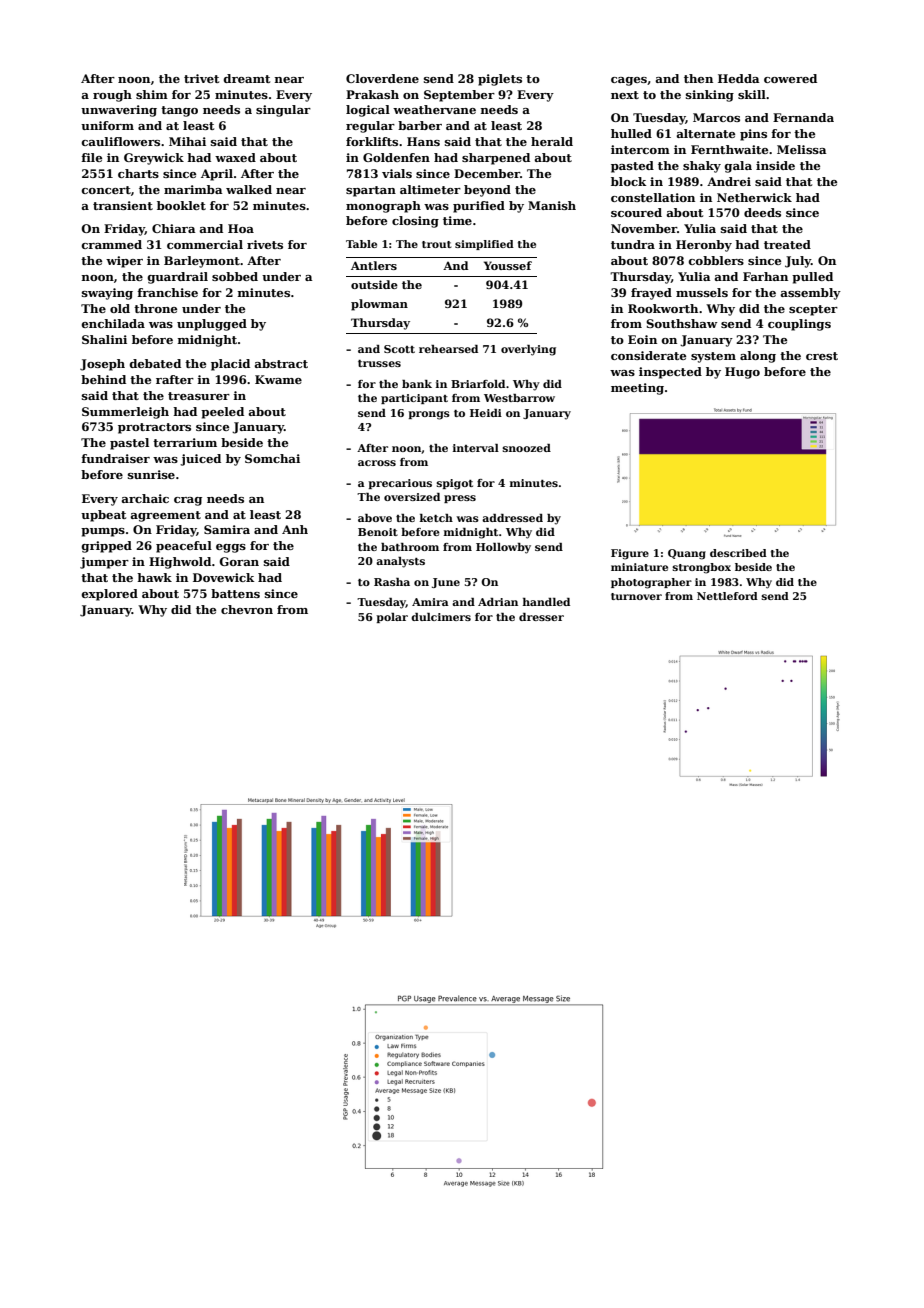 The image size is (924, 1308). Describe the element at coordinates (704, 246) in the screenshot. I see `Heronby` at that location.
